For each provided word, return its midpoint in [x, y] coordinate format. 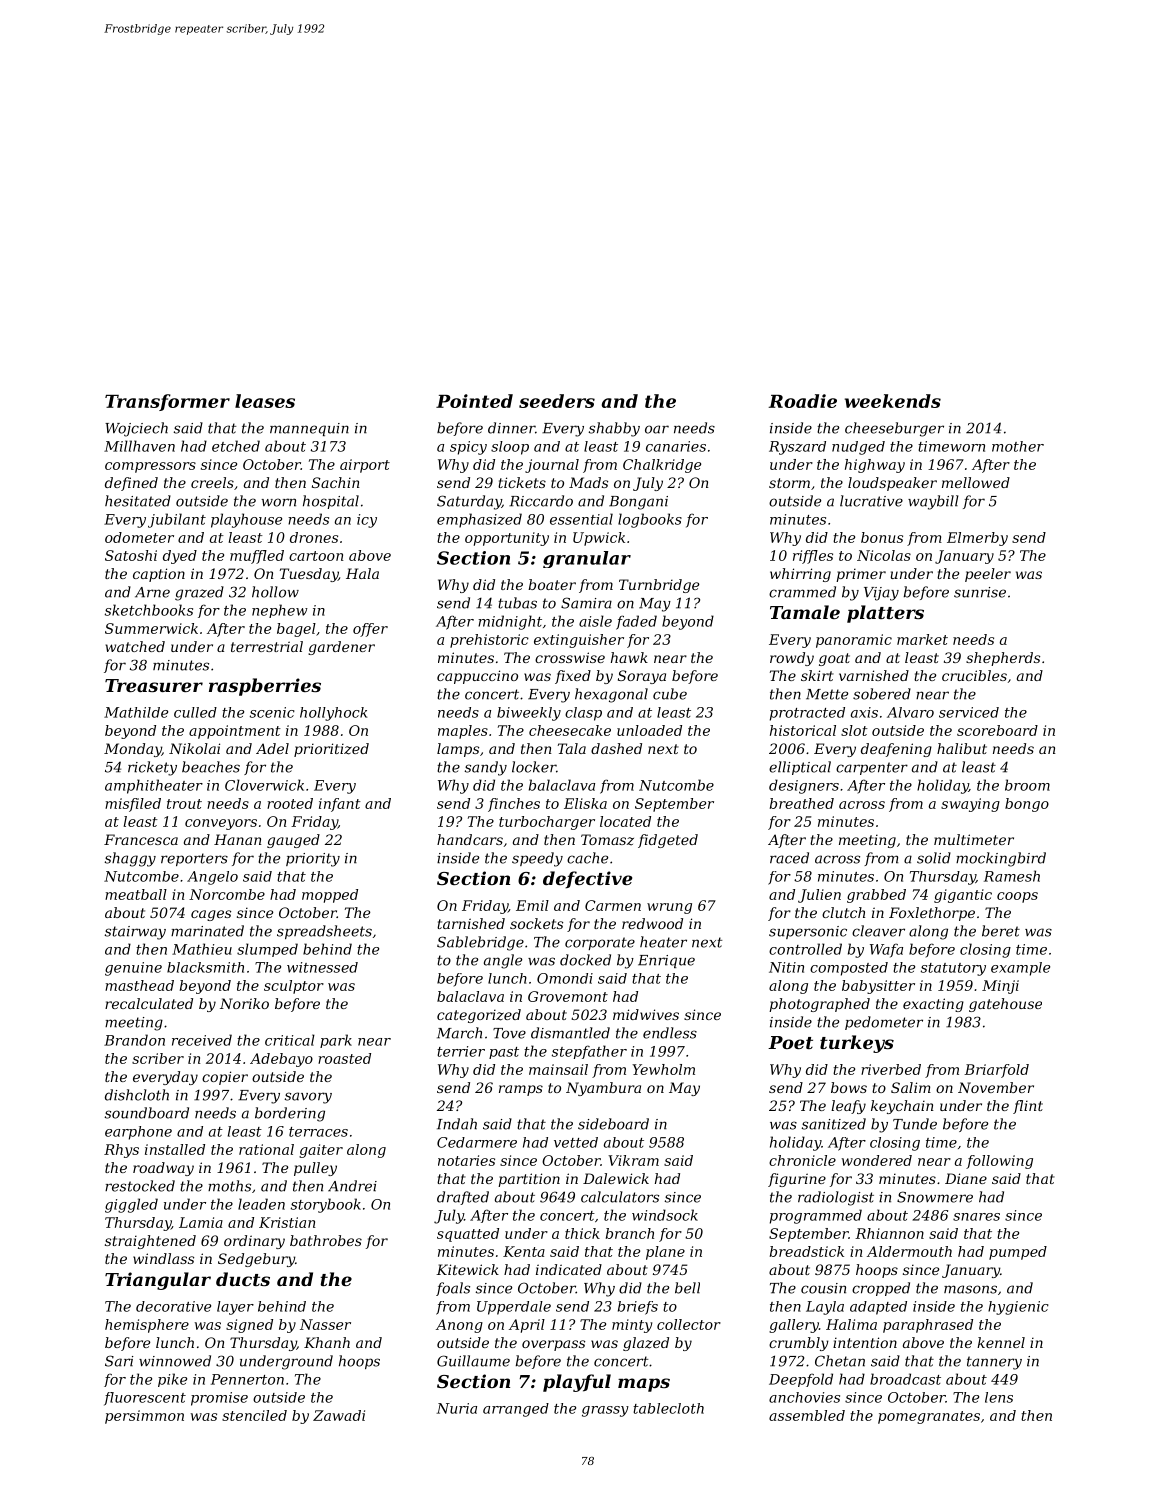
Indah [457, 1124]
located [625, 821]
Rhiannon [889, 1233]
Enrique [666, 961]
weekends [893, 401]
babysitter [878, 987]
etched [236, 446]
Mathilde [136, 712]
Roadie [802, 401]
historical [803, 730]
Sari [119, 1361]
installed [175, 1149]
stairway [135, 933]
